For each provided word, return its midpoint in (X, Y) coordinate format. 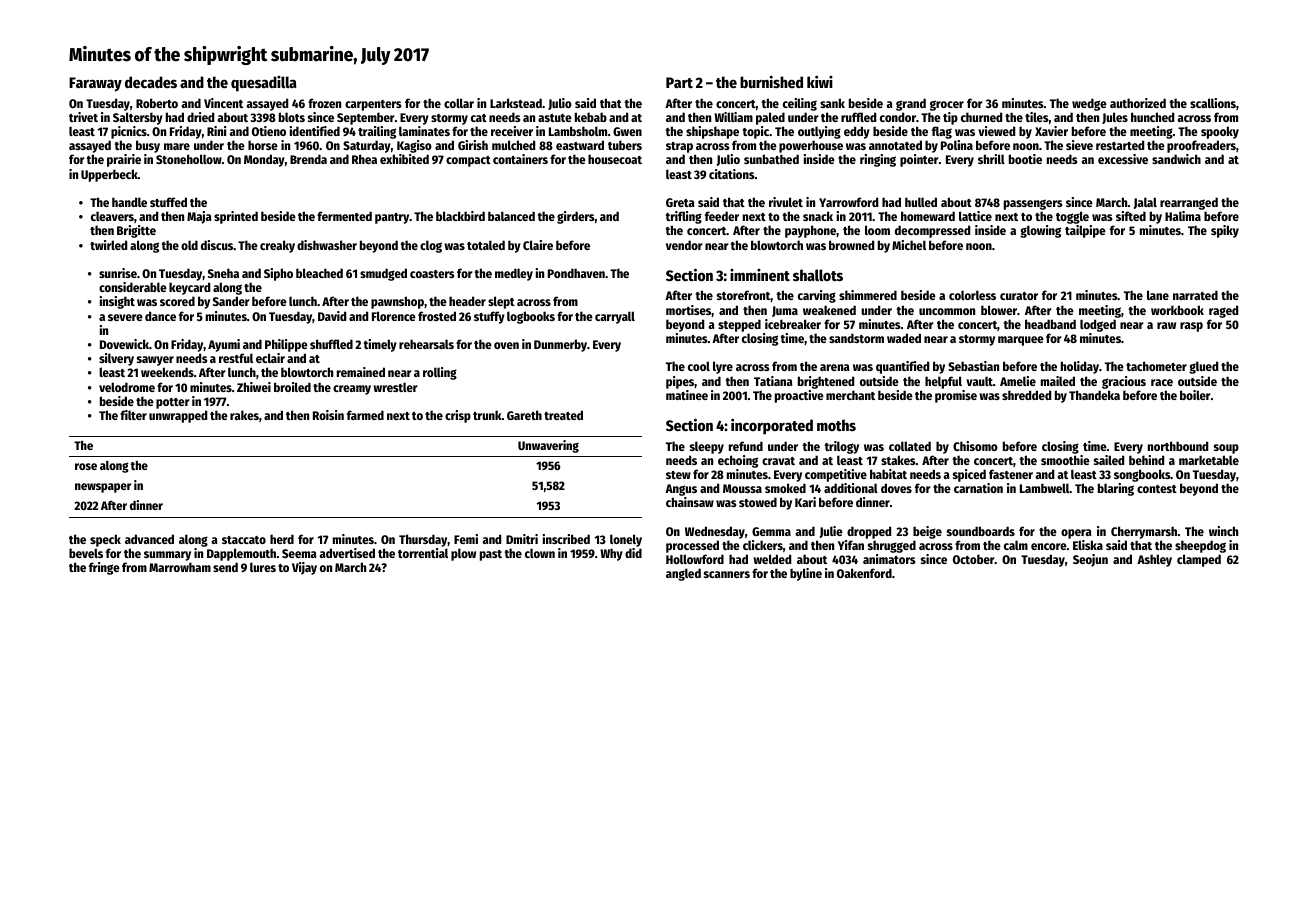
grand (911, 104)
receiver (512, 131)
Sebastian (973, 366)
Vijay (304, 568)
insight (117, 302)
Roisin (328, 415)
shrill (991, 159)
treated (563, 415)
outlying (819, 132)
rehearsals (426, 344)
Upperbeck (109, 175)
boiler (1195, 395)
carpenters (373, 105)
